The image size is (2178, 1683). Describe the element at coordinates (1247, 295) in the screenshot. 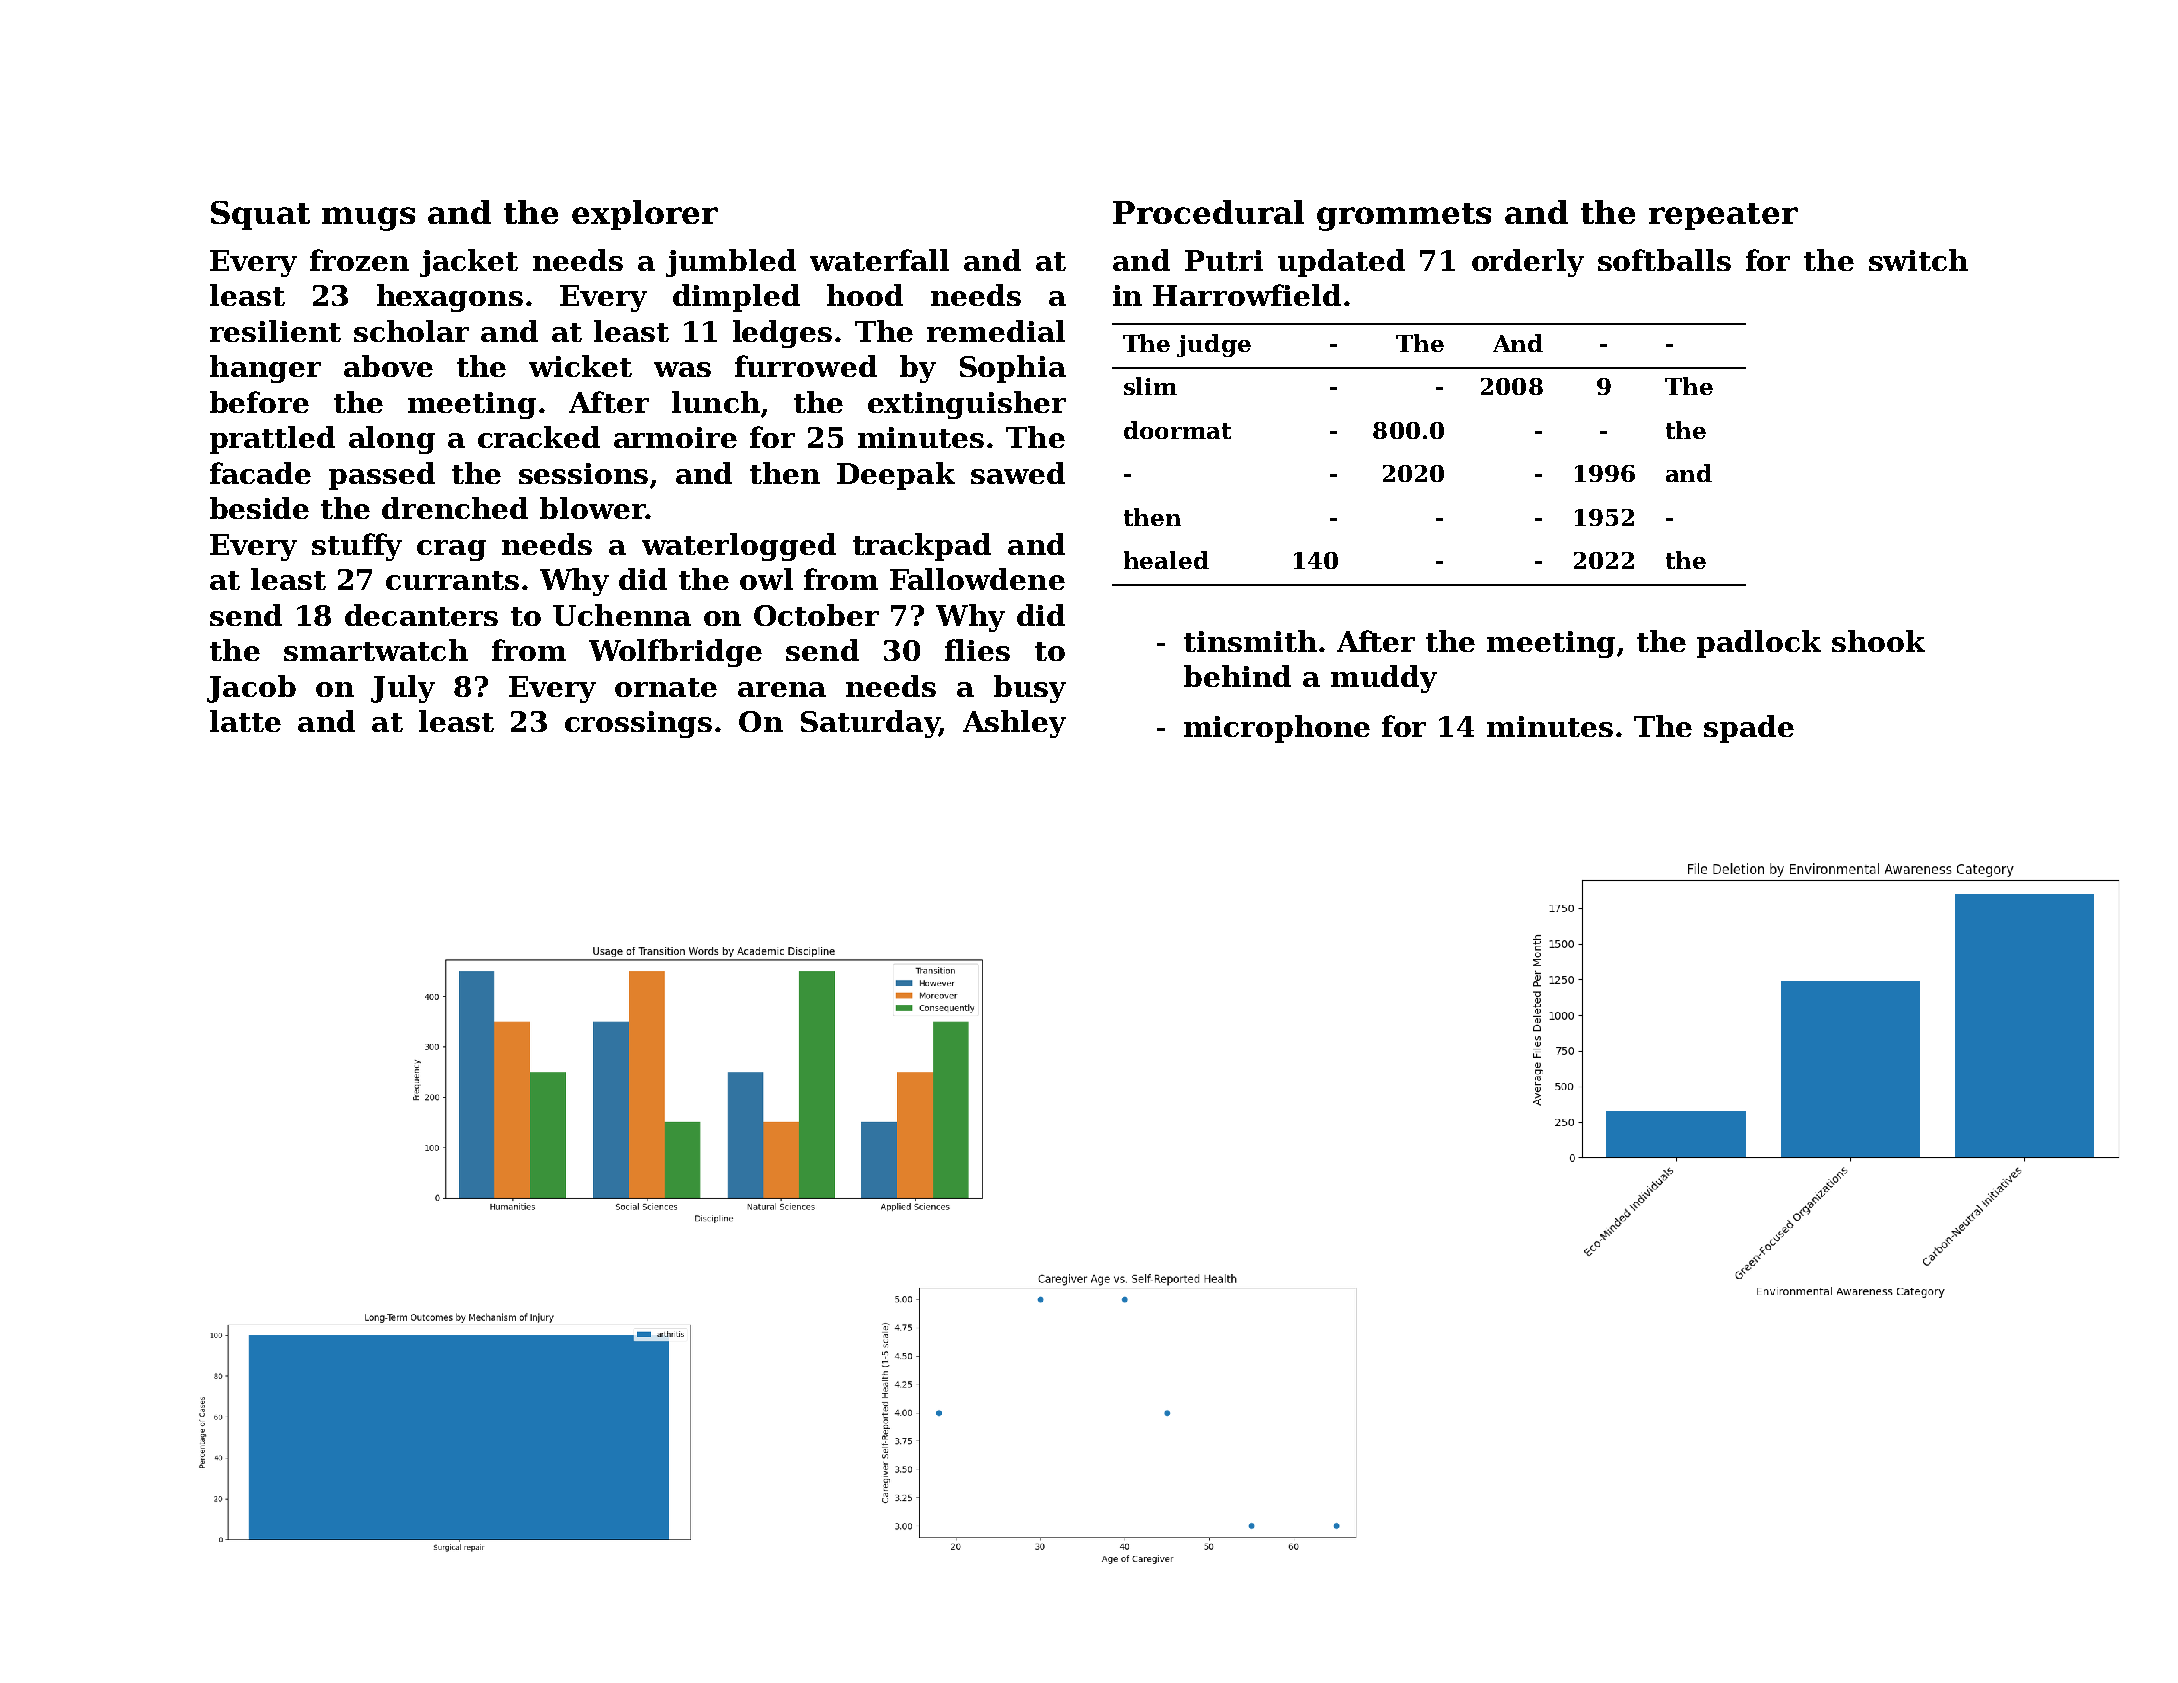

I see `Harrowfield` at that location.
